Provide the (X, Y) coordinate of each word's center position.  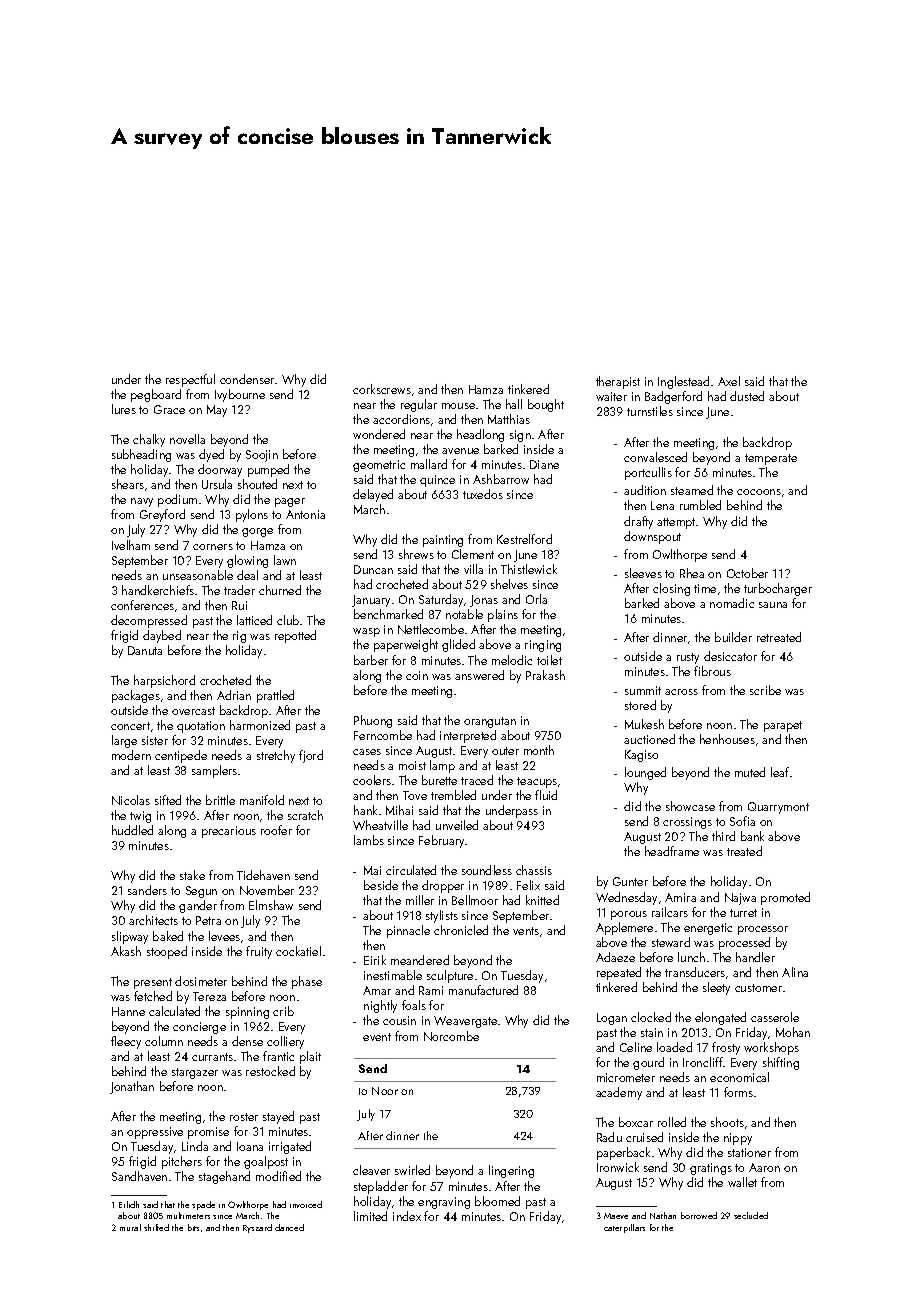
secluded (751, 1215)
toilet (549, 660)
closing (671, 589)
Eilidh (129, 1204)
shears (128, 484)
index (407, 1216)
